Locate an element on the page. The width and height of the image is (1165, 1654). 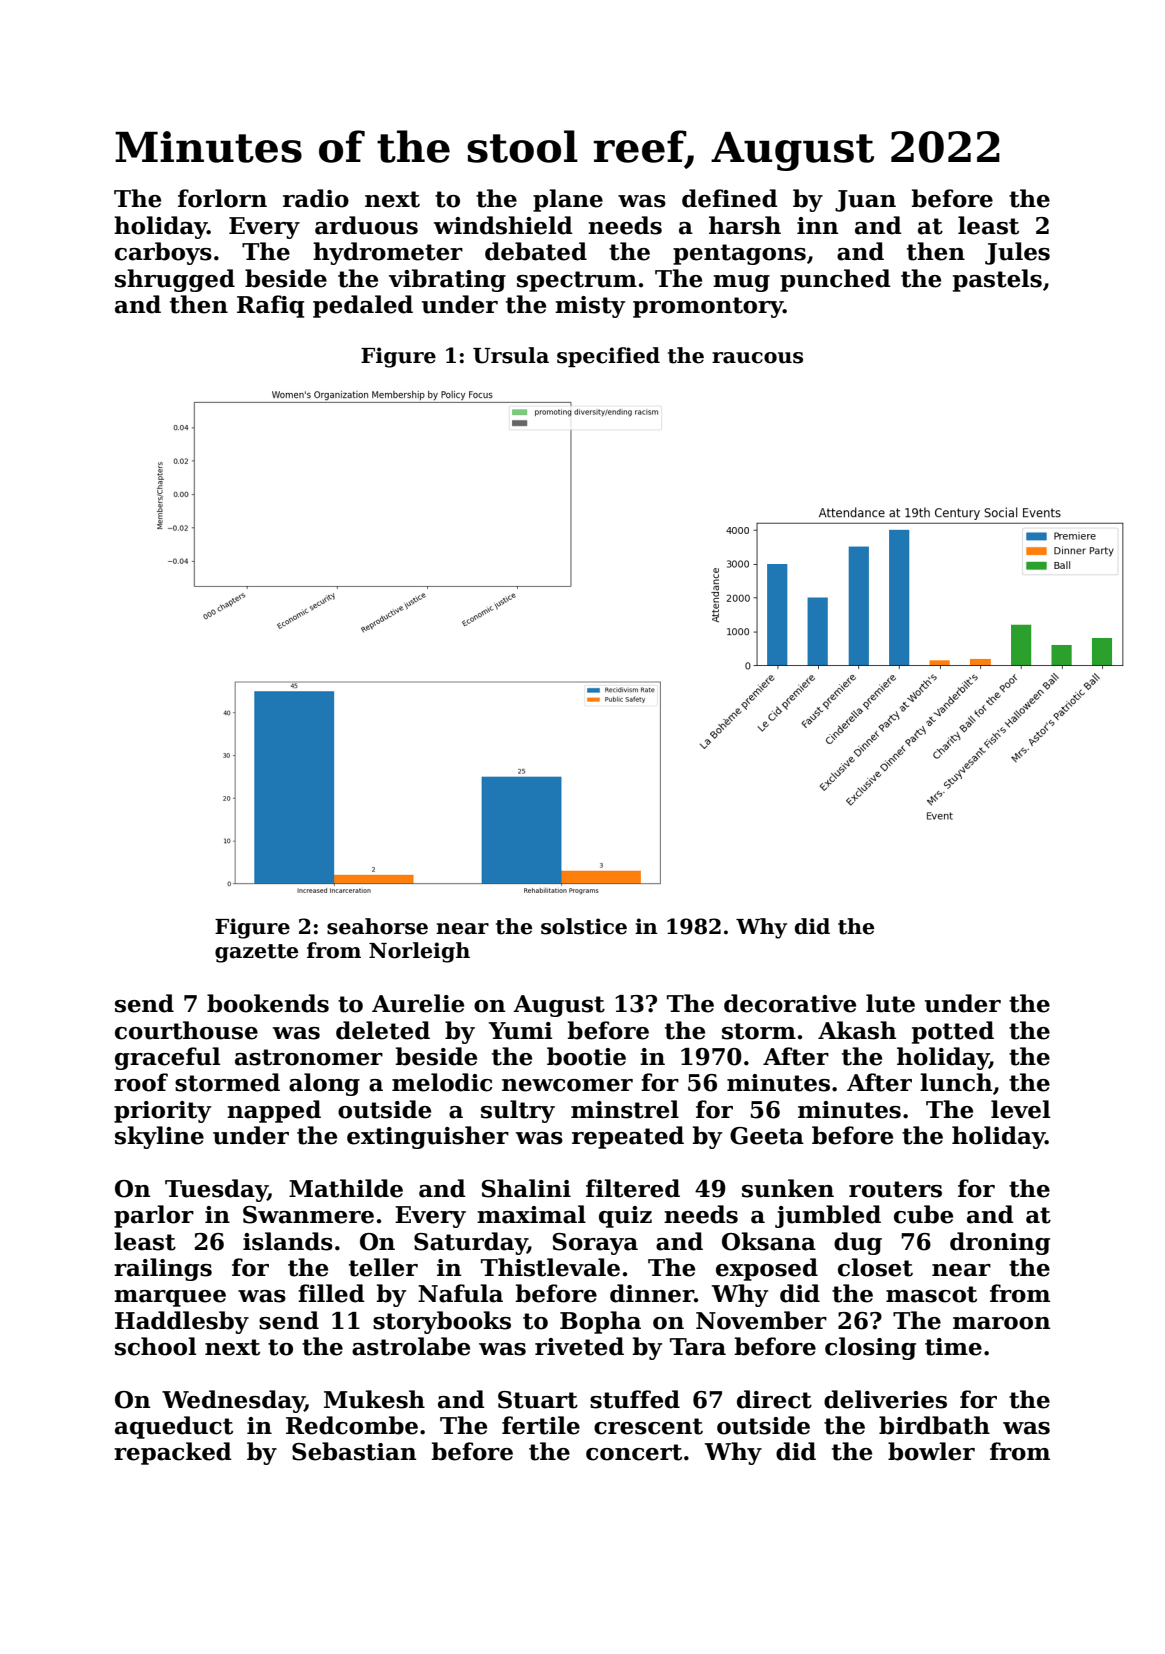
Mukesh is located at coordinates (374, 1399).
